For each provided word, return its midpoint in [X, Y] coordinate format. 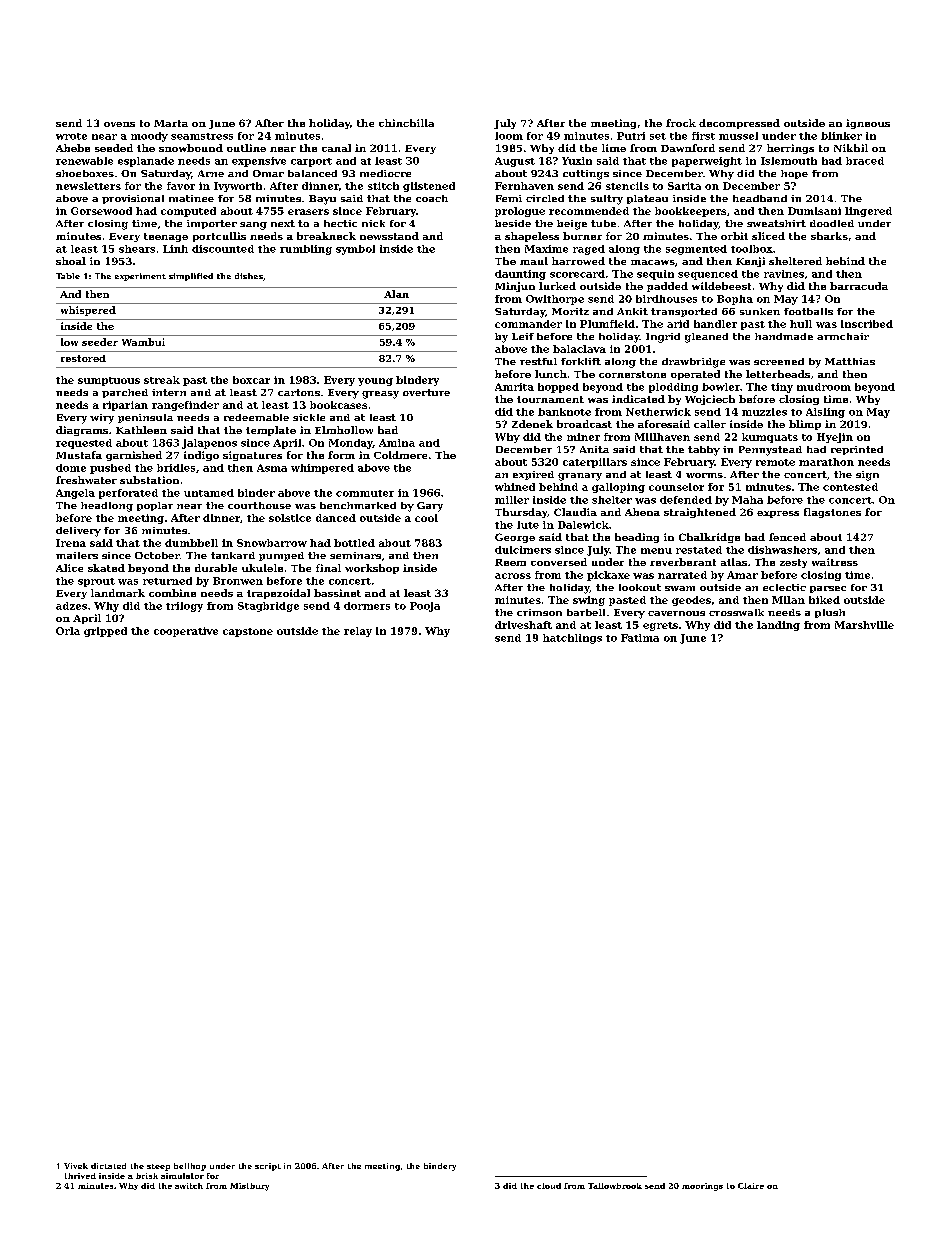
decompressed [739, 124]
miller [512, 500]
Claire [751, 1186]
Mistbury [249, 1187]
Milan [788, 600]
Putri [631, 136]
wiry [102, 419]
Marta [171, 123]
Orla [68, 631]
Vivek [76, 1166]
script [268, 1167]
